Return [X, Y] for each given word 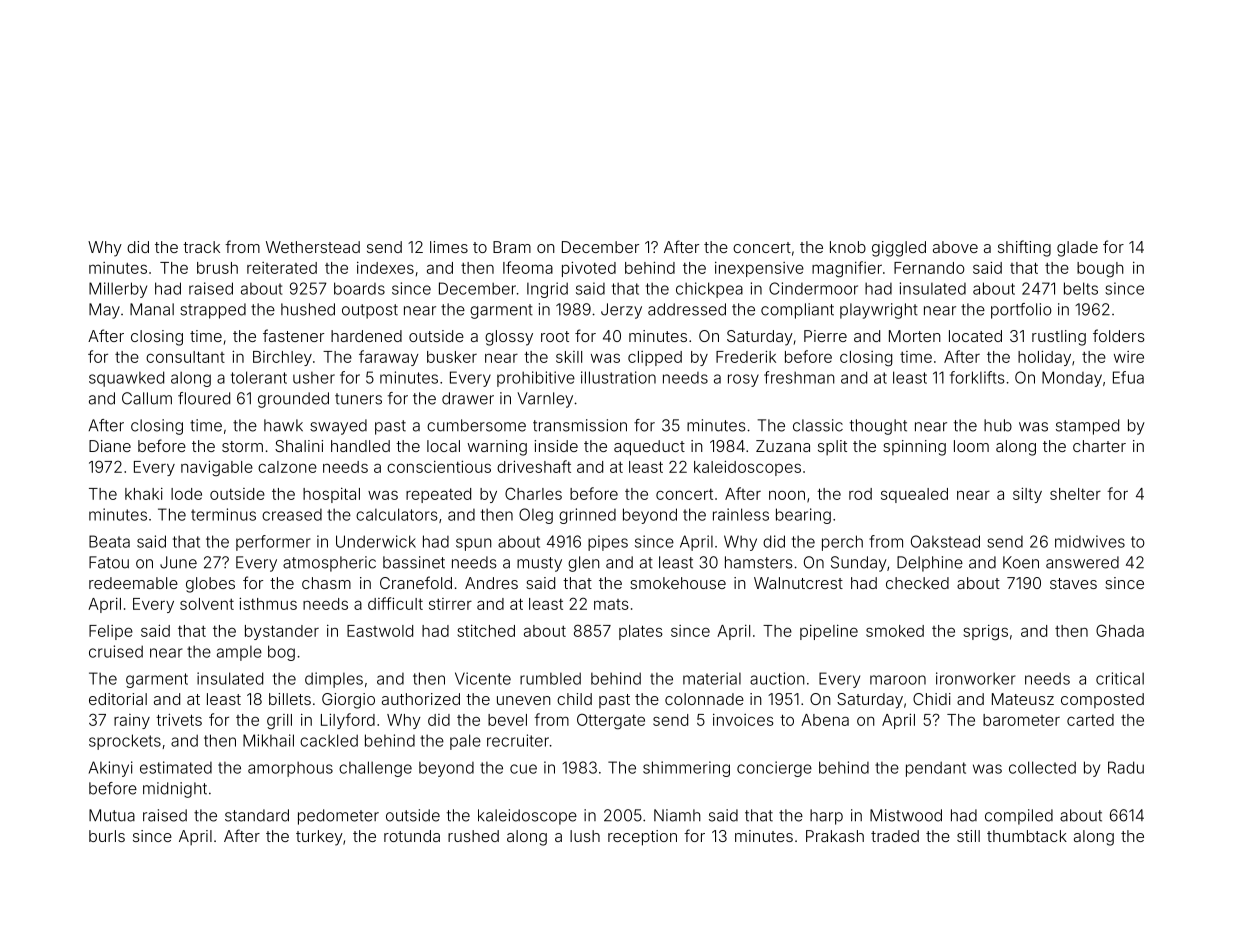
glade [1077, 249]
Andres [491, 583]
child [574, 699]
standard [257, 815]
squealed [914, 495]
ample [239, 653]
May [104, 311]
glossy [509, 338]
